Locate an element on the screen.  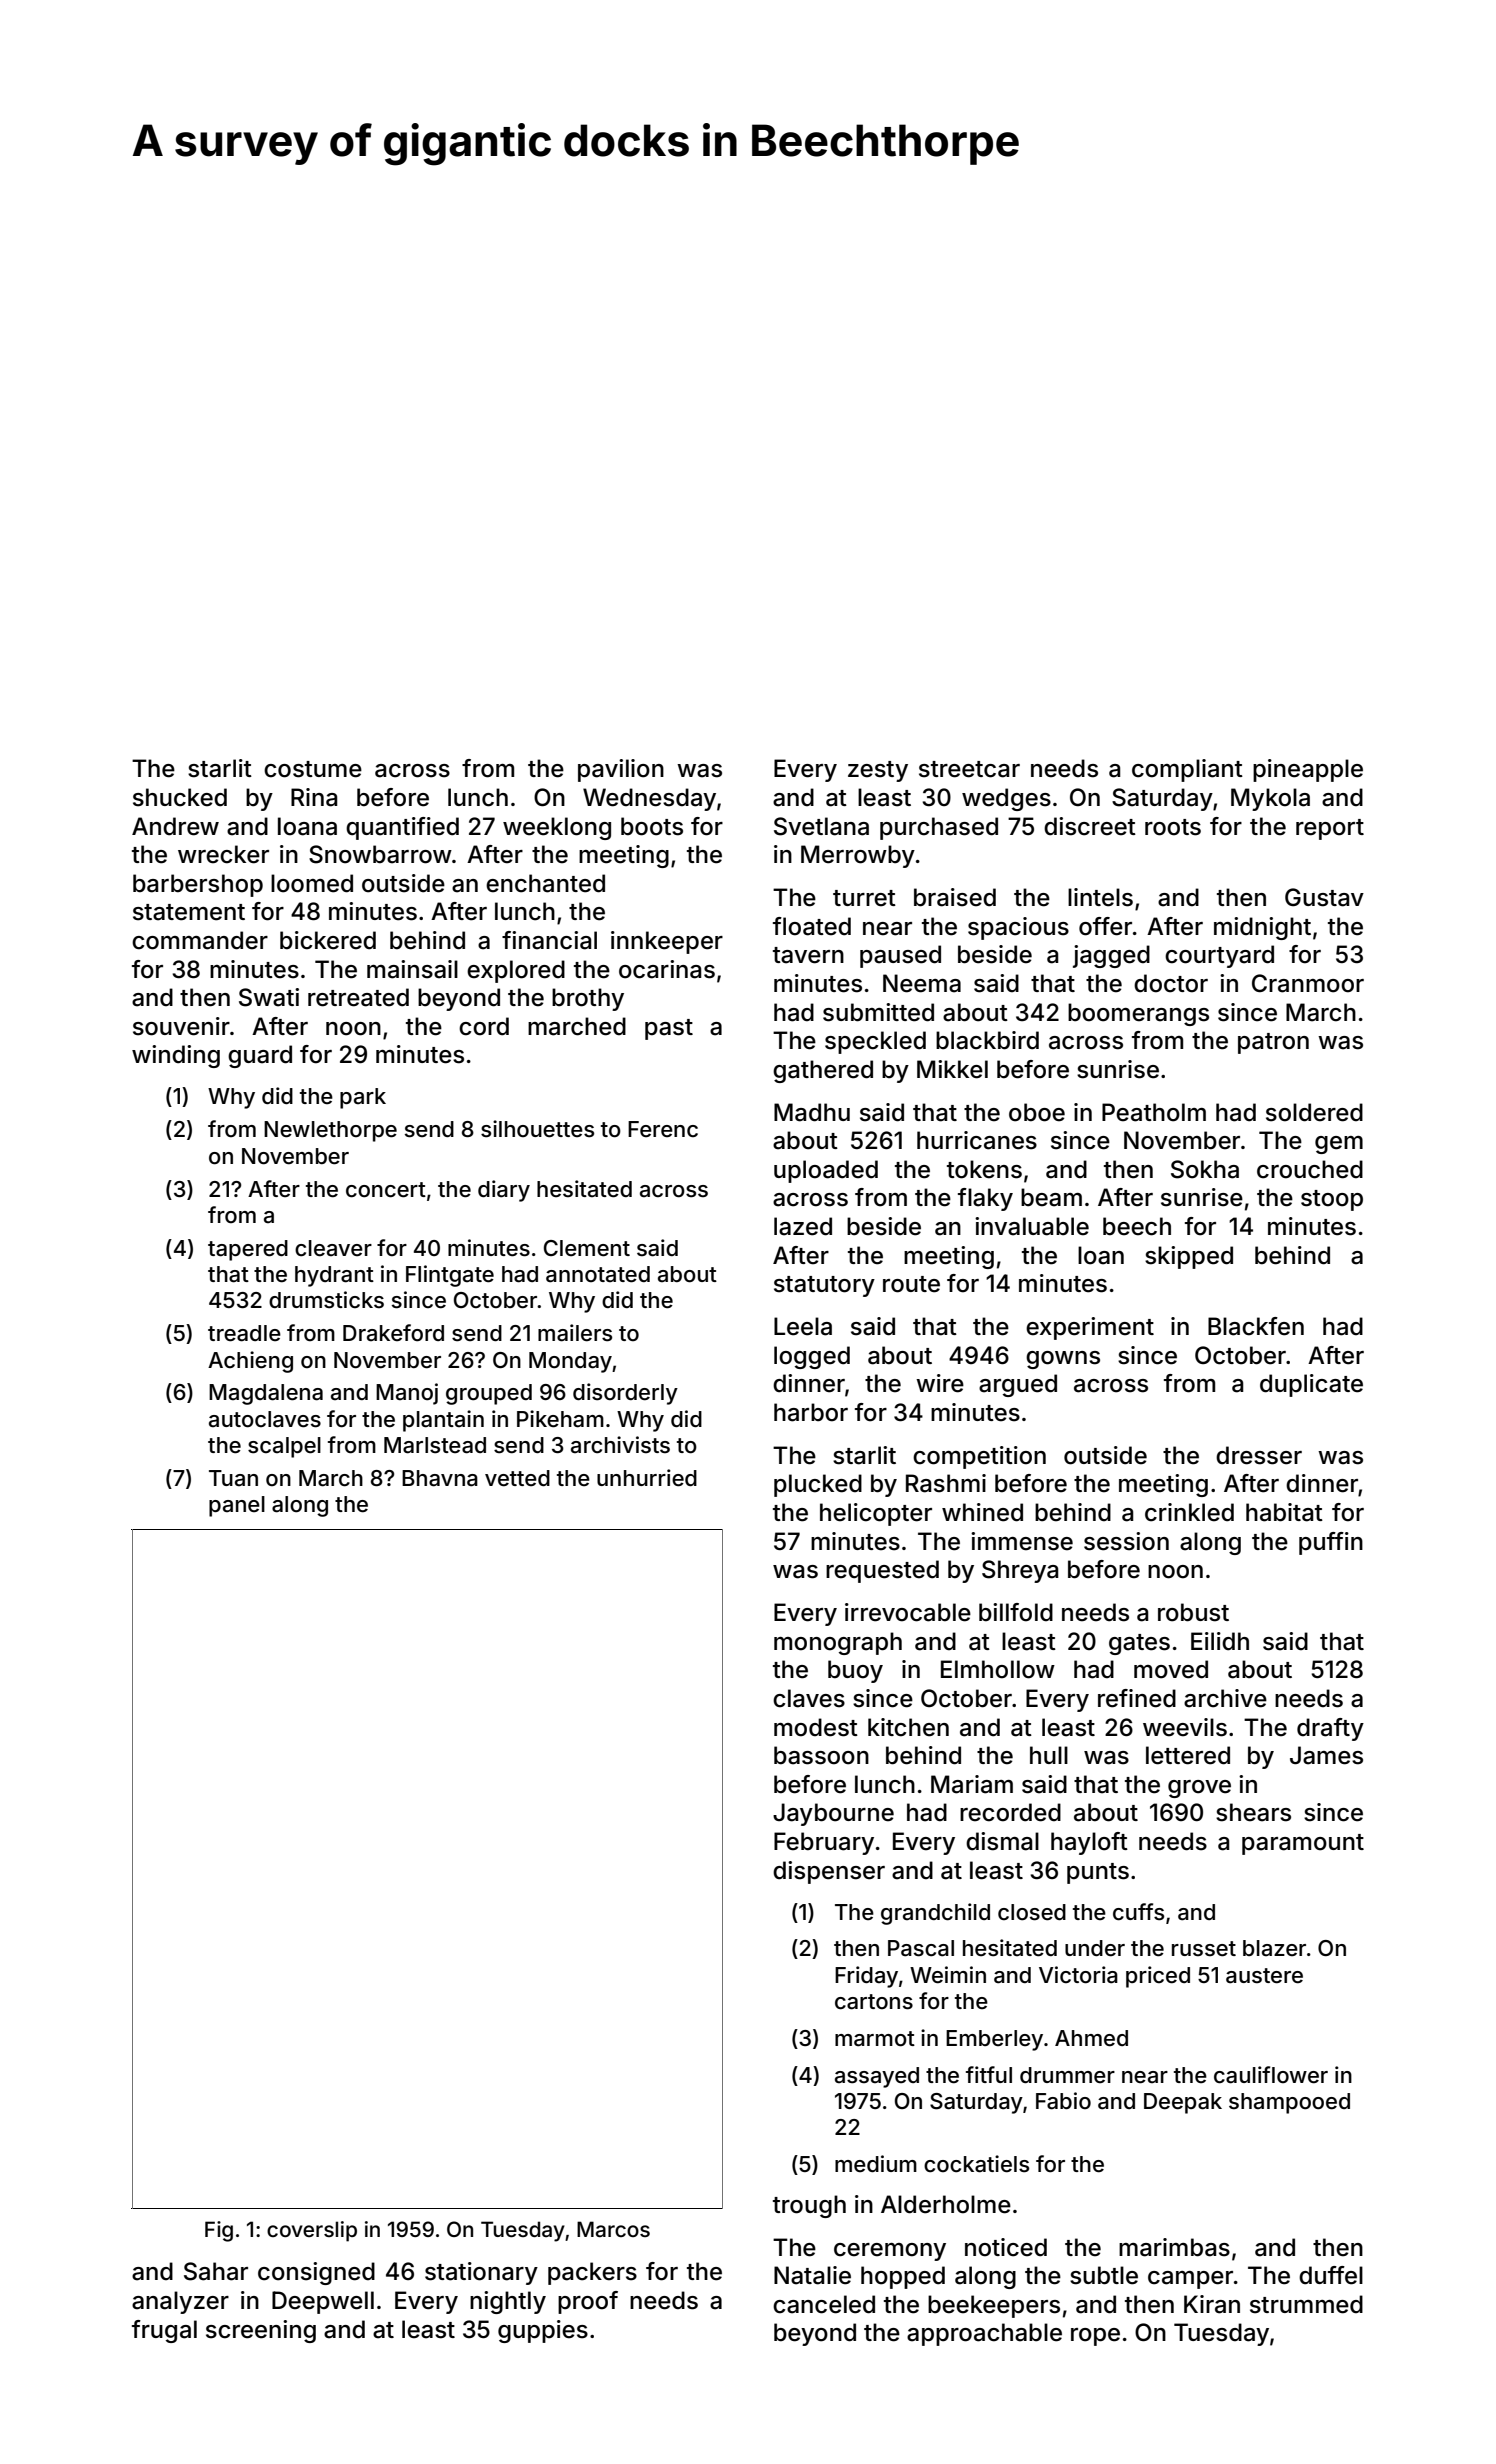
Ioana is located at coordinates (307, 826).
